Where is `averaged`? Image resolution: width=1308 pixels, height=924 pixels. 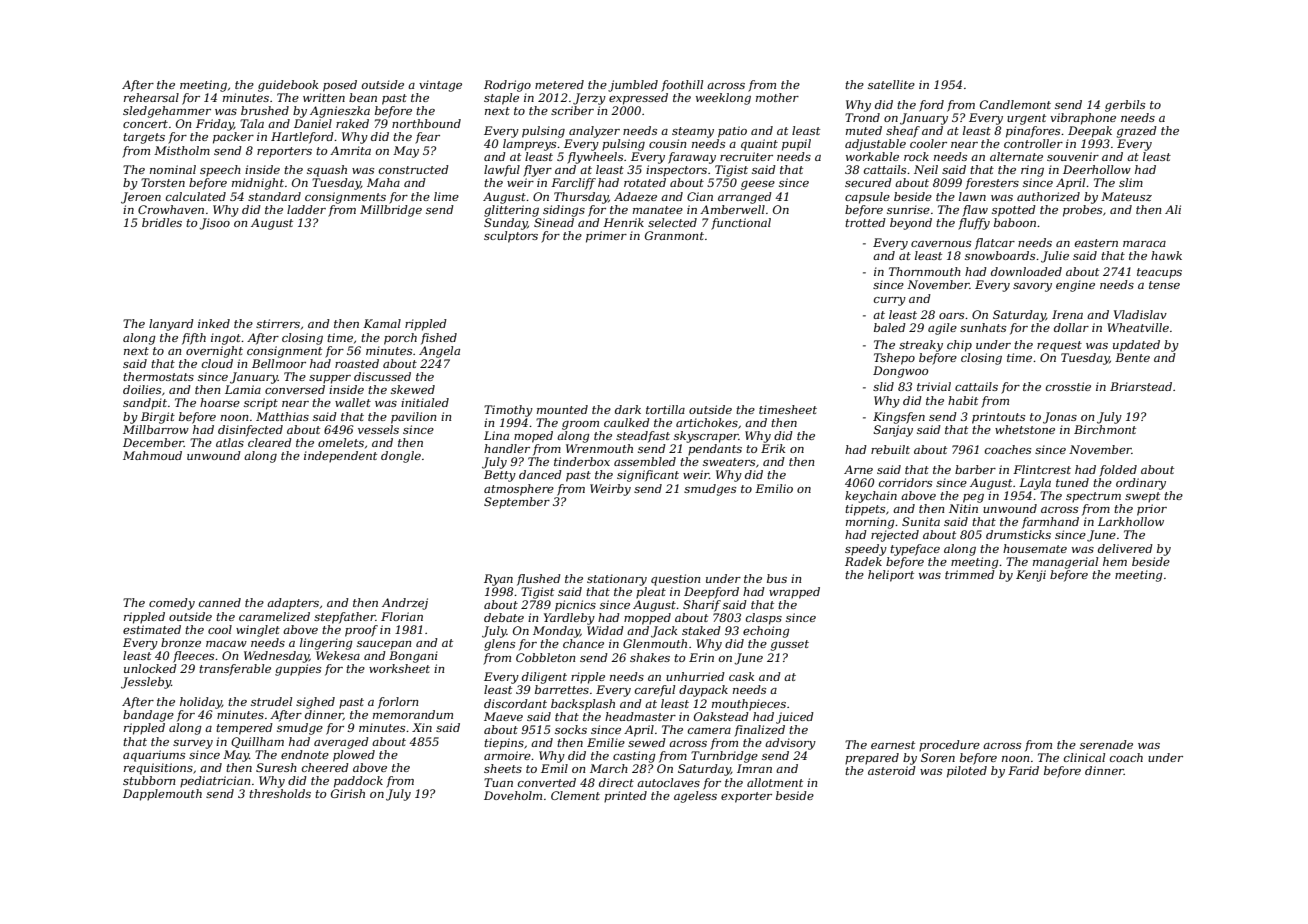 averaged is located at coordinates (341, 743).
